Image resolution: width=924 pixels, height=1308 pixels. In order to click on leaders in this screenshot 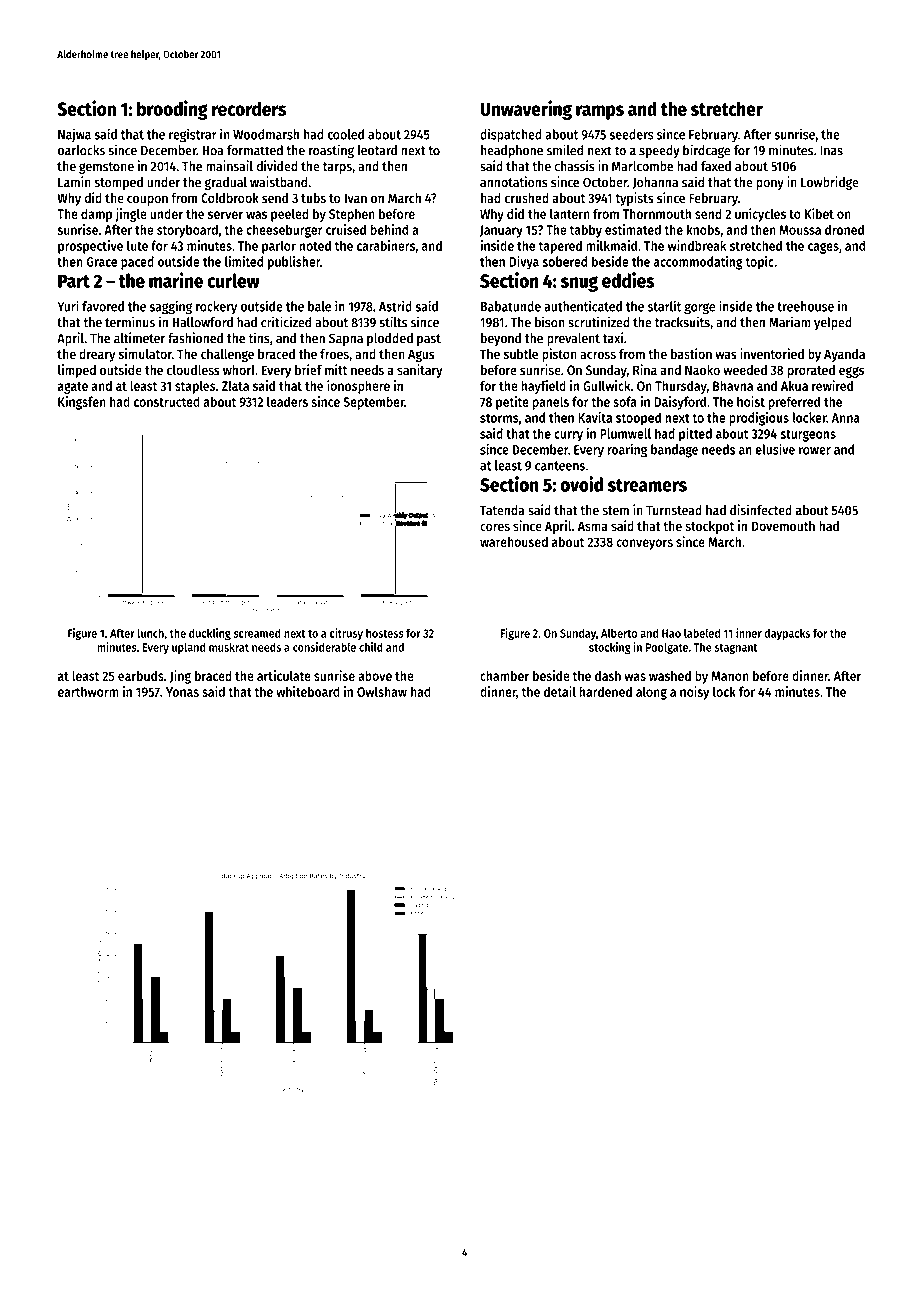, I will do `click(287, 401)`.
